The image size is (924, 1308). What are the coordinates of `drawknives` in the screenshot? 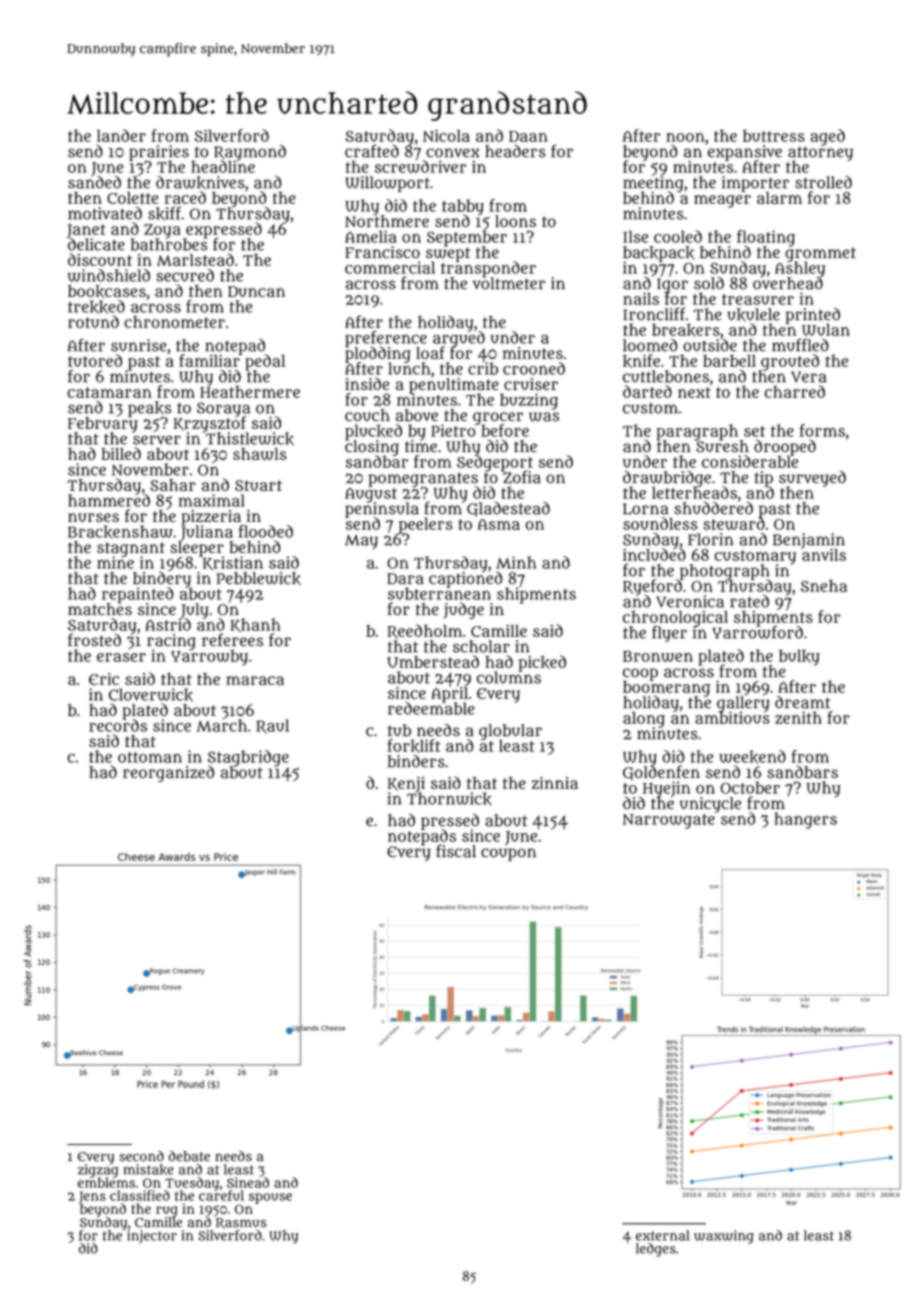 It's located at (200, 183).
